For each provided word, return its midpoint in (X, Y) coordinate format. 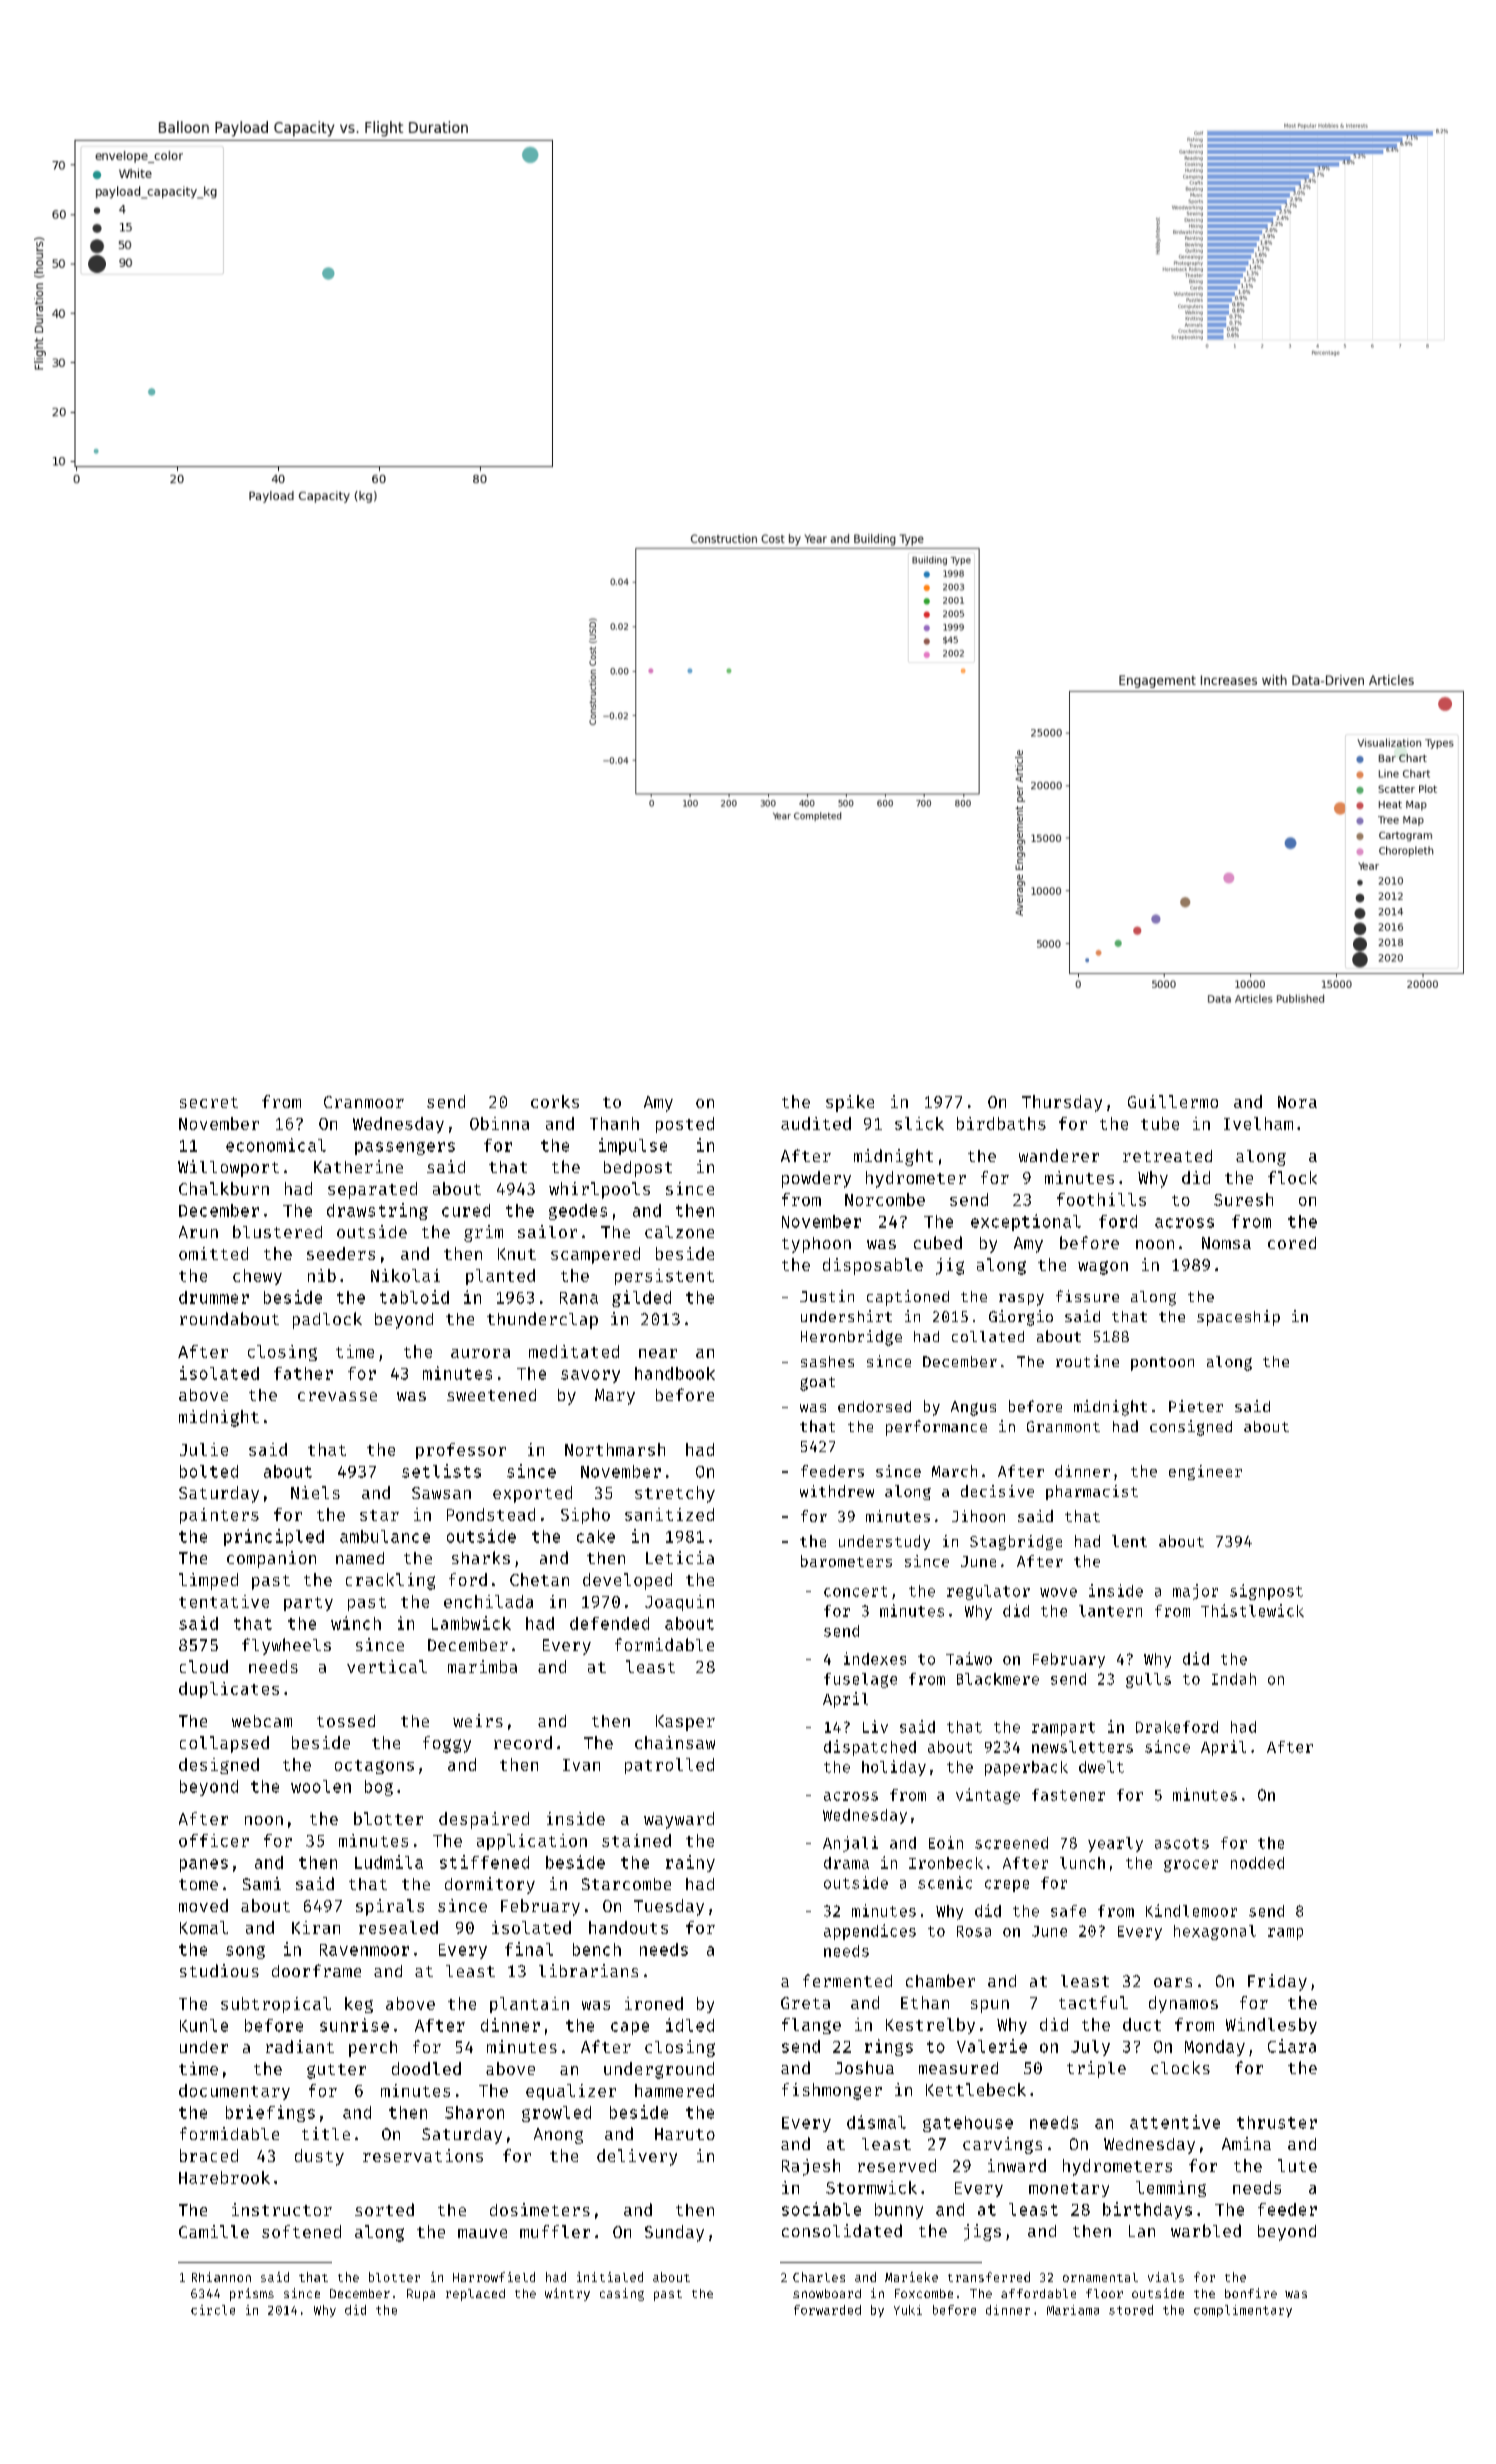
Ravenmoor (364, 1950)
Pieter (1196, 1406)
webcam (262, 1721)
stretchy (675, 1494)
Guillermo (1173, 1101)
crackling (390, 1581)
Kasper (685, 1723)
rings (889, 2047)
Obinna (499, 1123)
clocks (1180, 2067)
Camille (214, 2231)
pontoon (1162, 1364)
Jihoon (978, 1516)
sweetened (491, 1395)
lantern (1110, 1611)
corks (555, 1101)
